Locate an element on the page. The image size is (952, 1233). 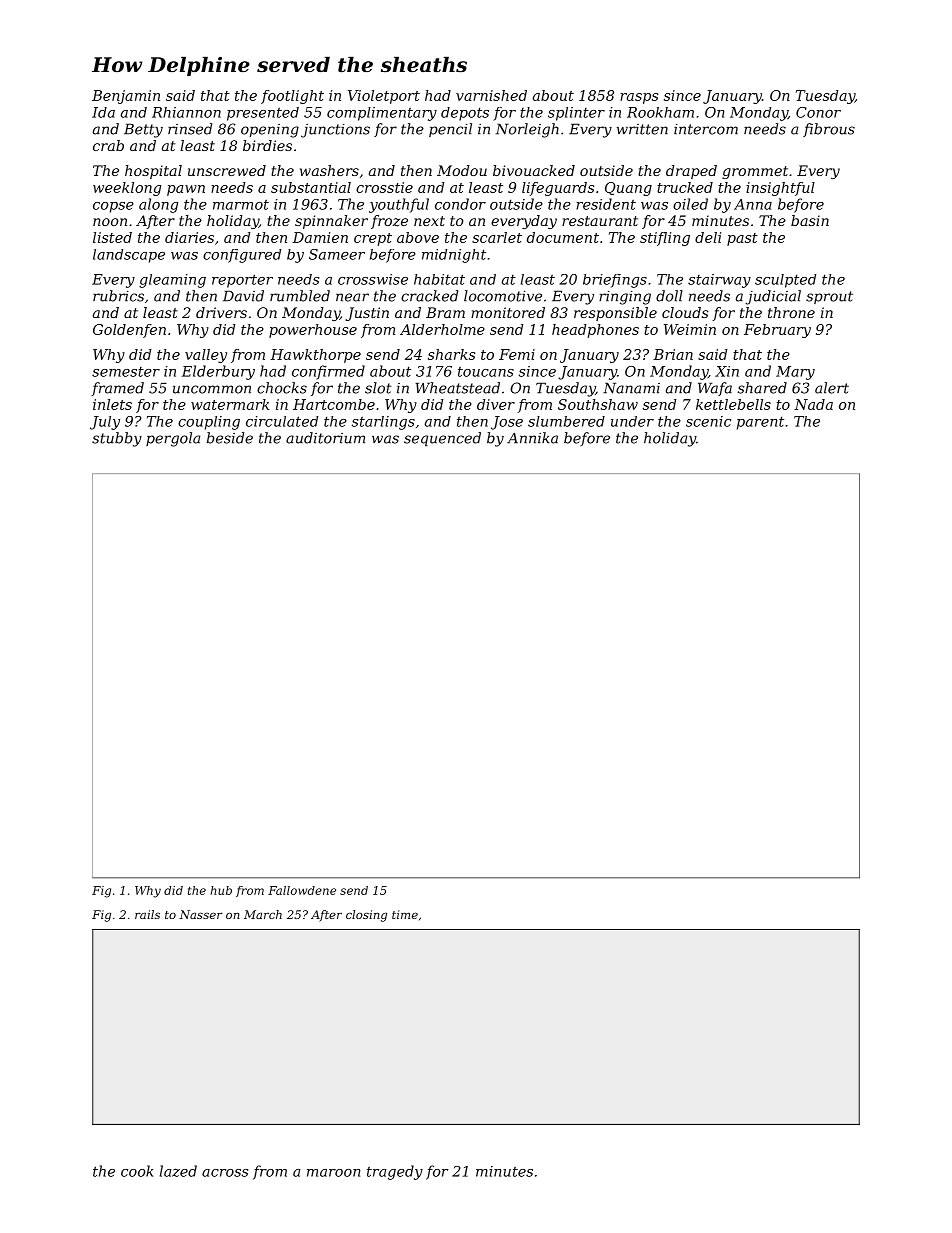
sequenced is located at coordinates (442, 439).
